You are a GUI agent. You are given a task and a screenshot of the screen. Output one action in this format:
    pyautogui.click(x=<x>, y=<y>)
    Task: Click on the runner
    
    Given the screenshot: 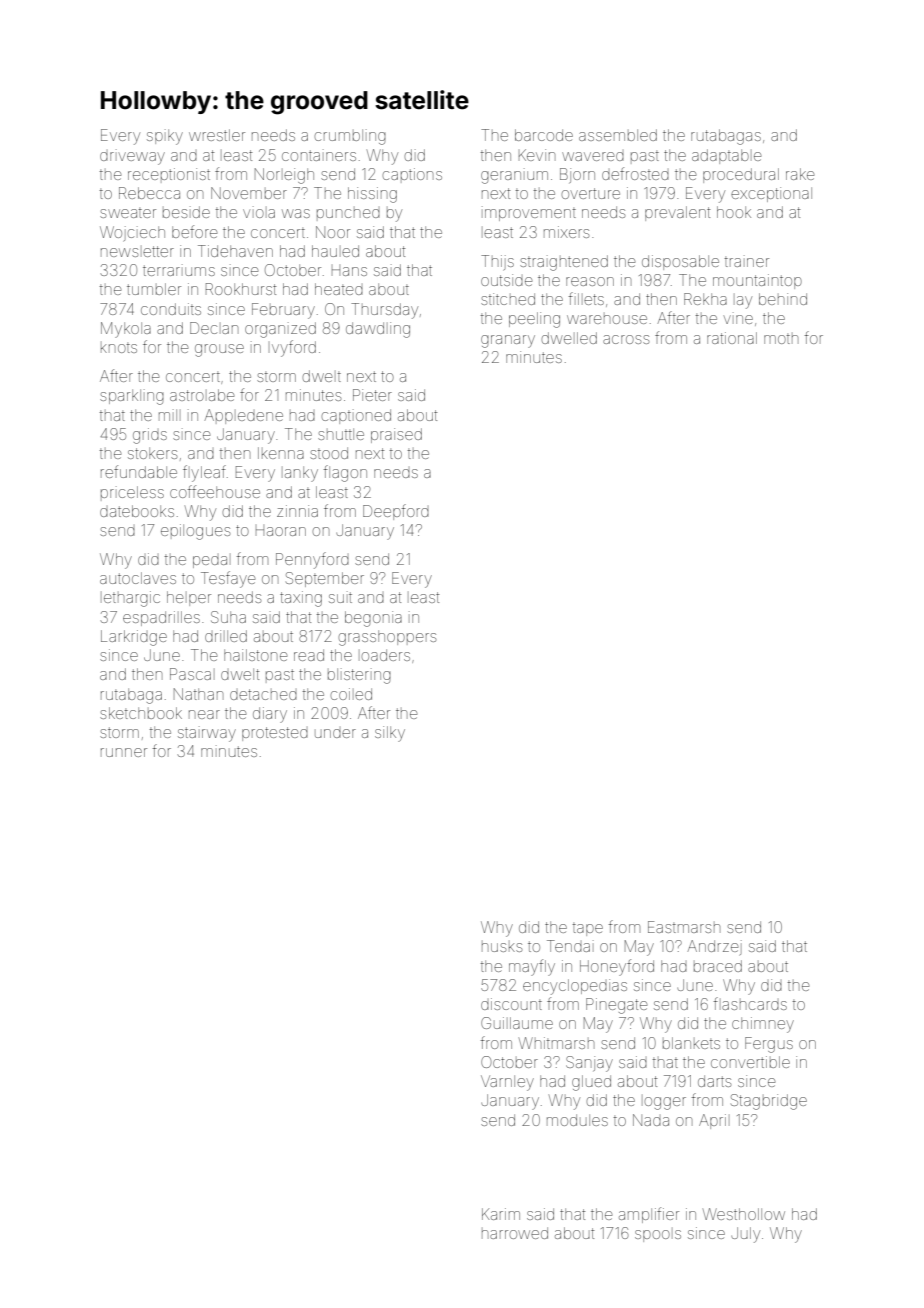 What is the action you would take?
    pyautogui.click(x=124, y=752)
